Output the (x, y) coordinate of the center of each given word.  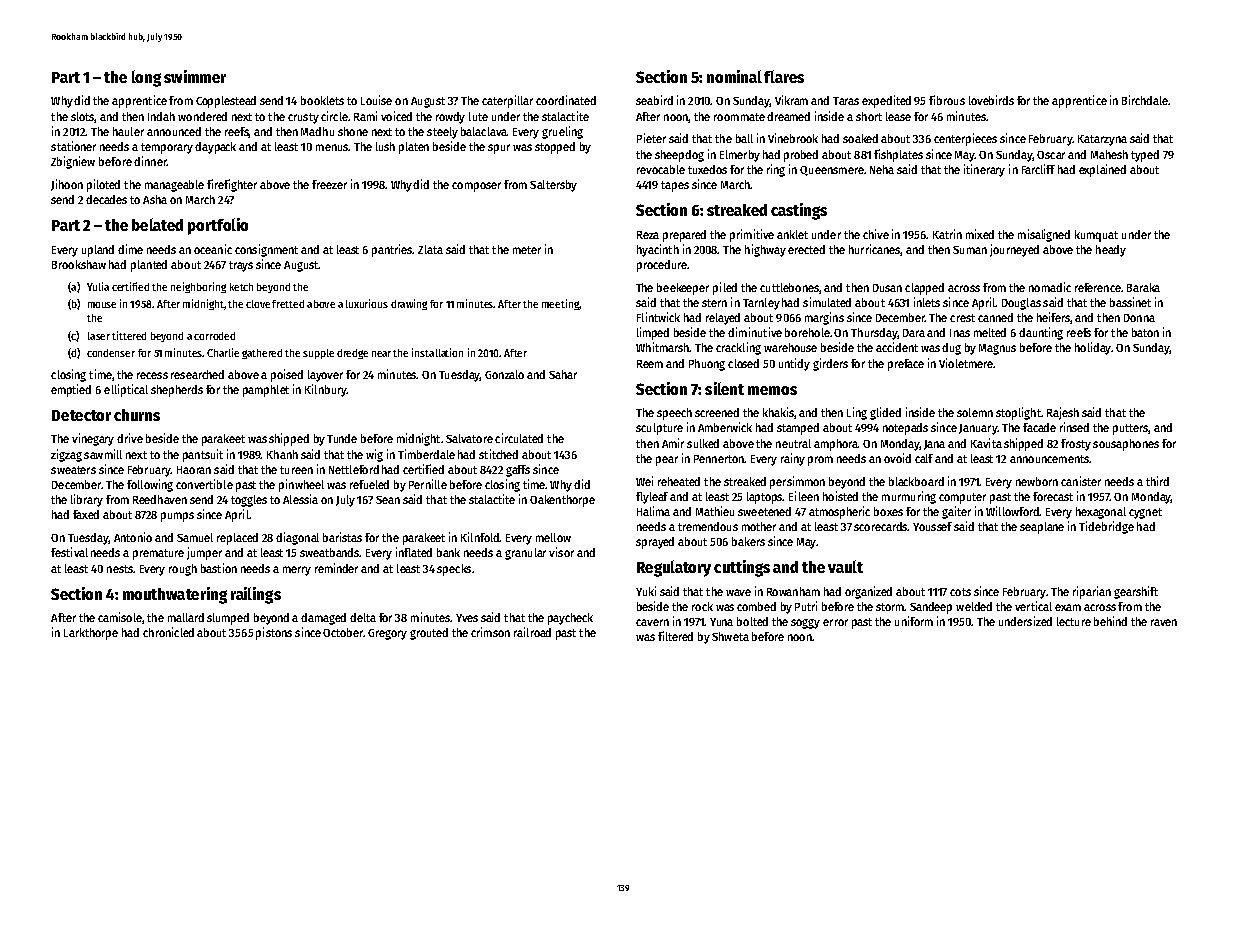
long (146, 78)
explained (1102, 170)
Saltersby (553, 186)
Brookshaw (79, 264)
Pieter (651, 138)
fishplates (898, 155)
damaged (323, 619)
